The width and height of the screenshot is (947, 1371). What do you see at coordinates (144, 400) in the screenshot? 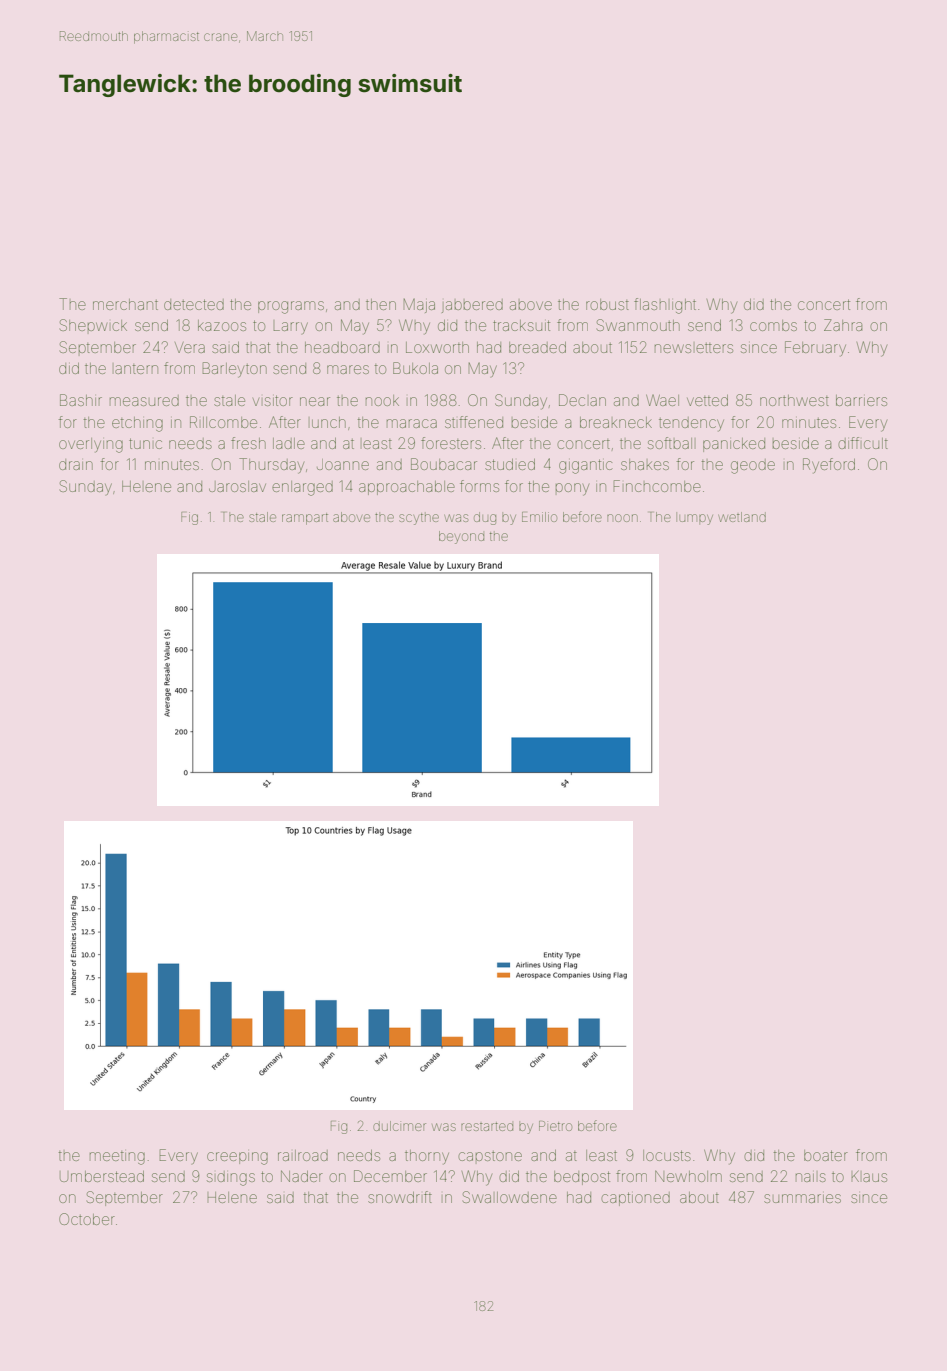
I see `measured` at bounding box center [144, 400].
